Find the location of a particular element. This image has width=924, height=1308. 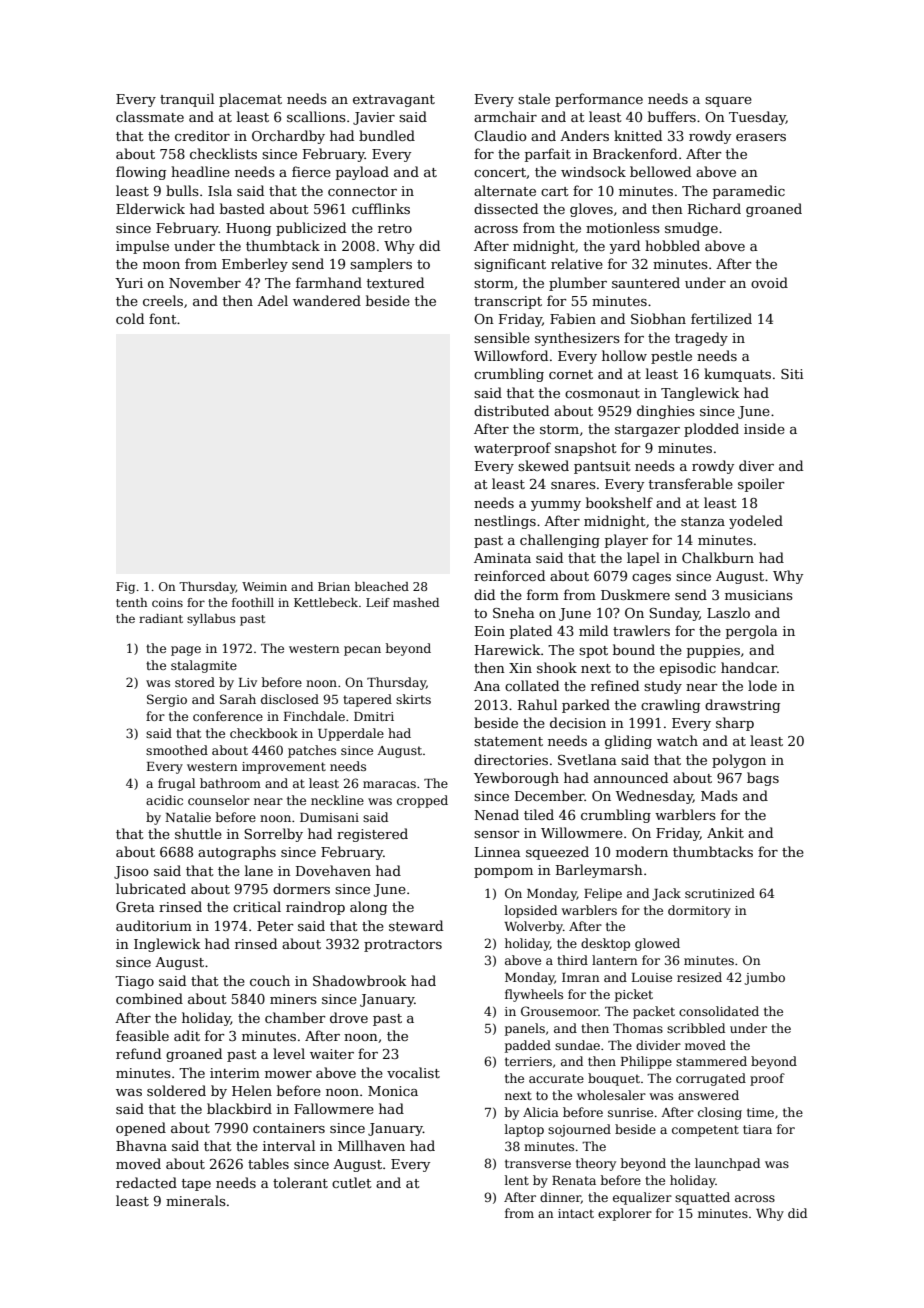

intact is located at coordinates (576, 1213).
